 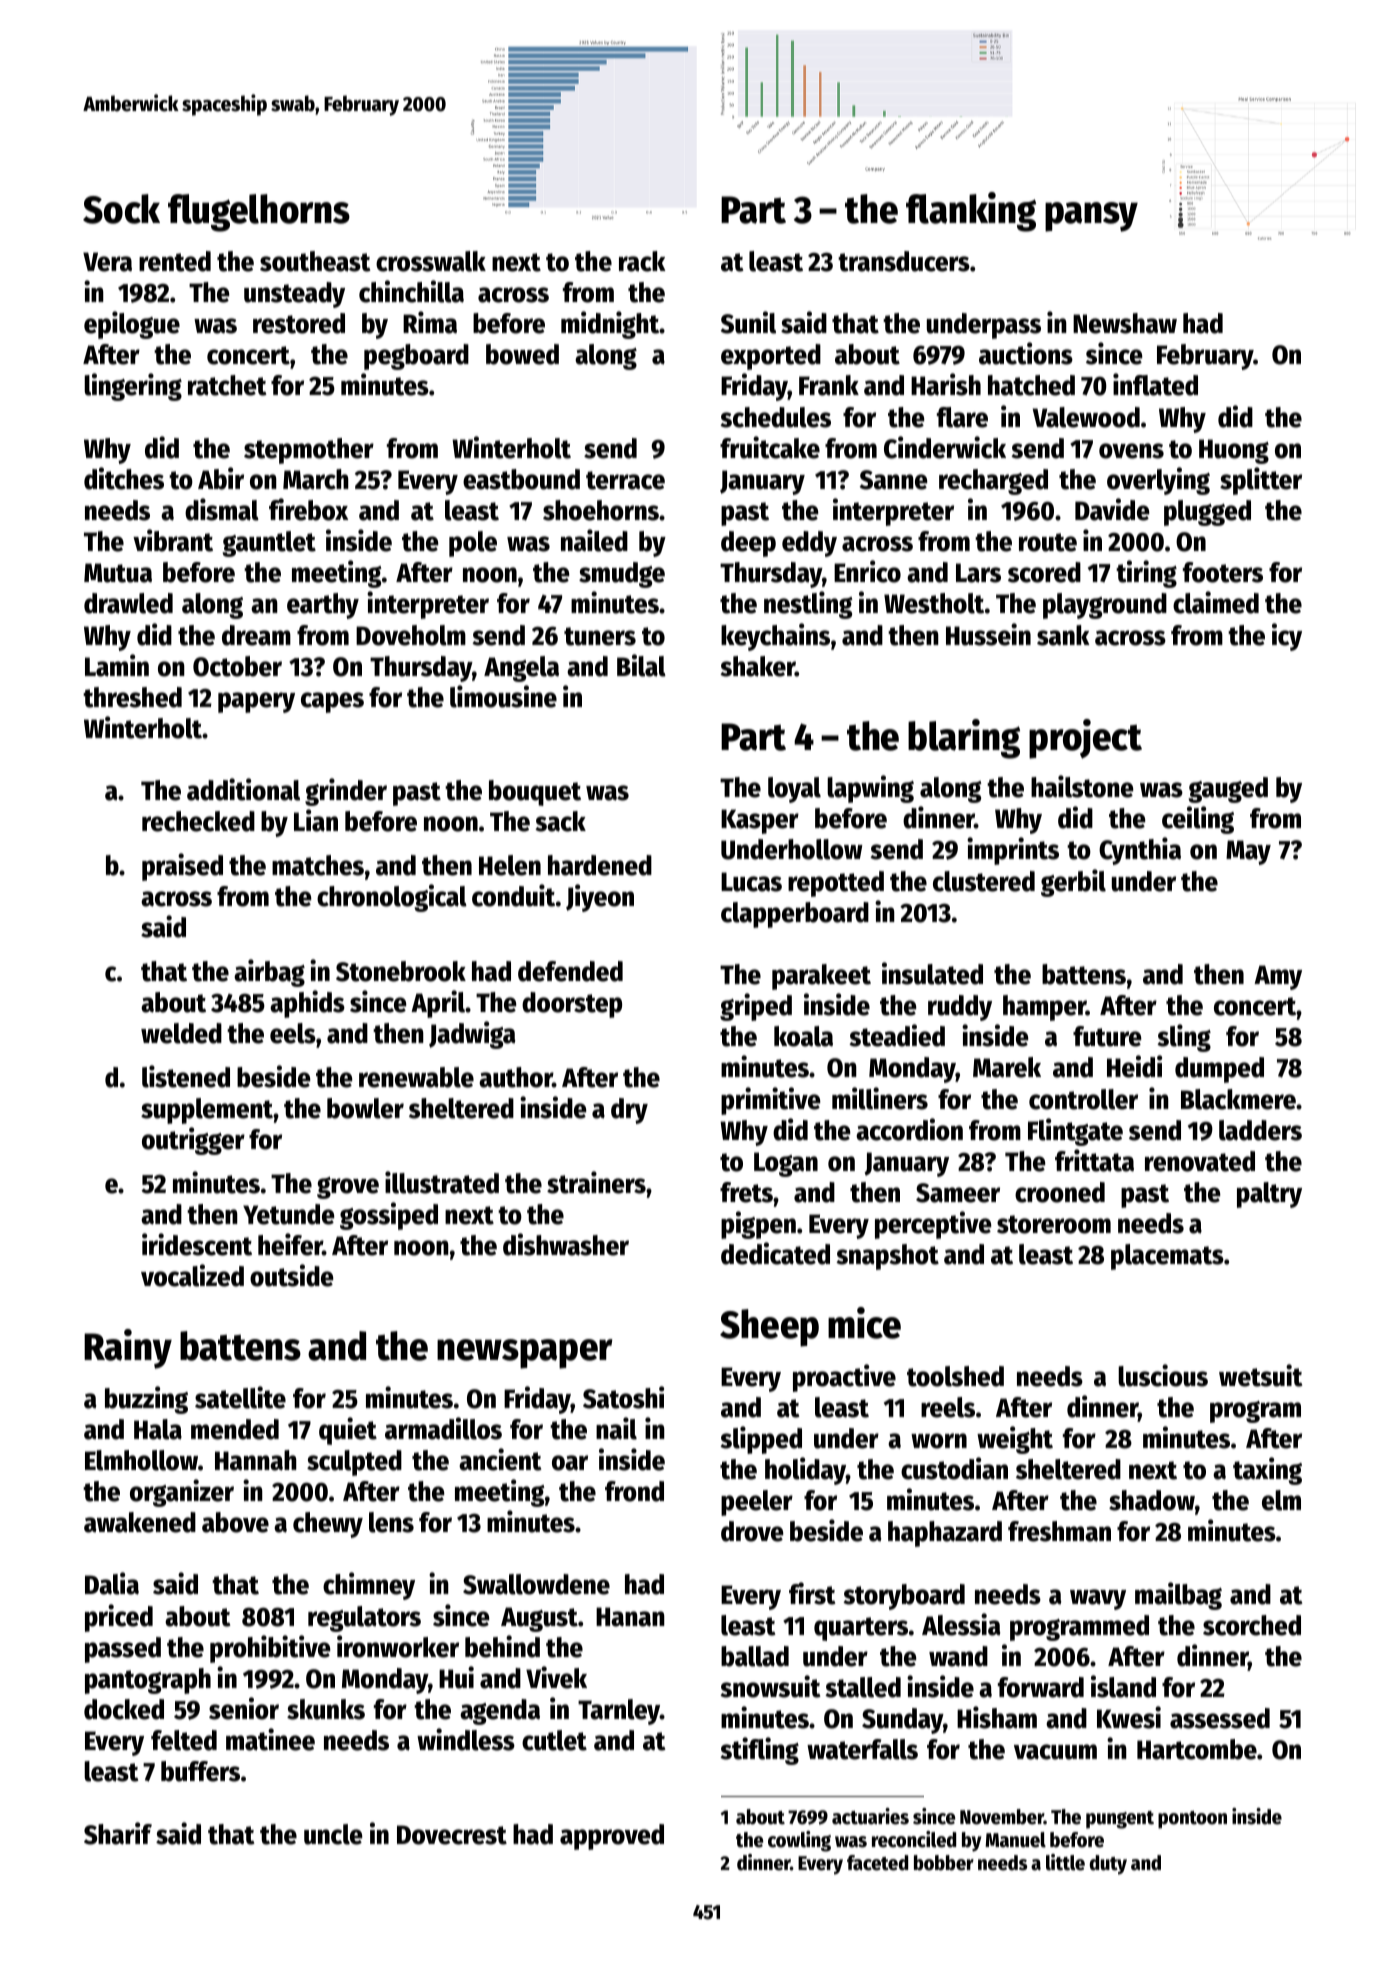 What do you see at coordinates (235, 1522) in the document?
I see `above` at bounding box center [235, 1522].
